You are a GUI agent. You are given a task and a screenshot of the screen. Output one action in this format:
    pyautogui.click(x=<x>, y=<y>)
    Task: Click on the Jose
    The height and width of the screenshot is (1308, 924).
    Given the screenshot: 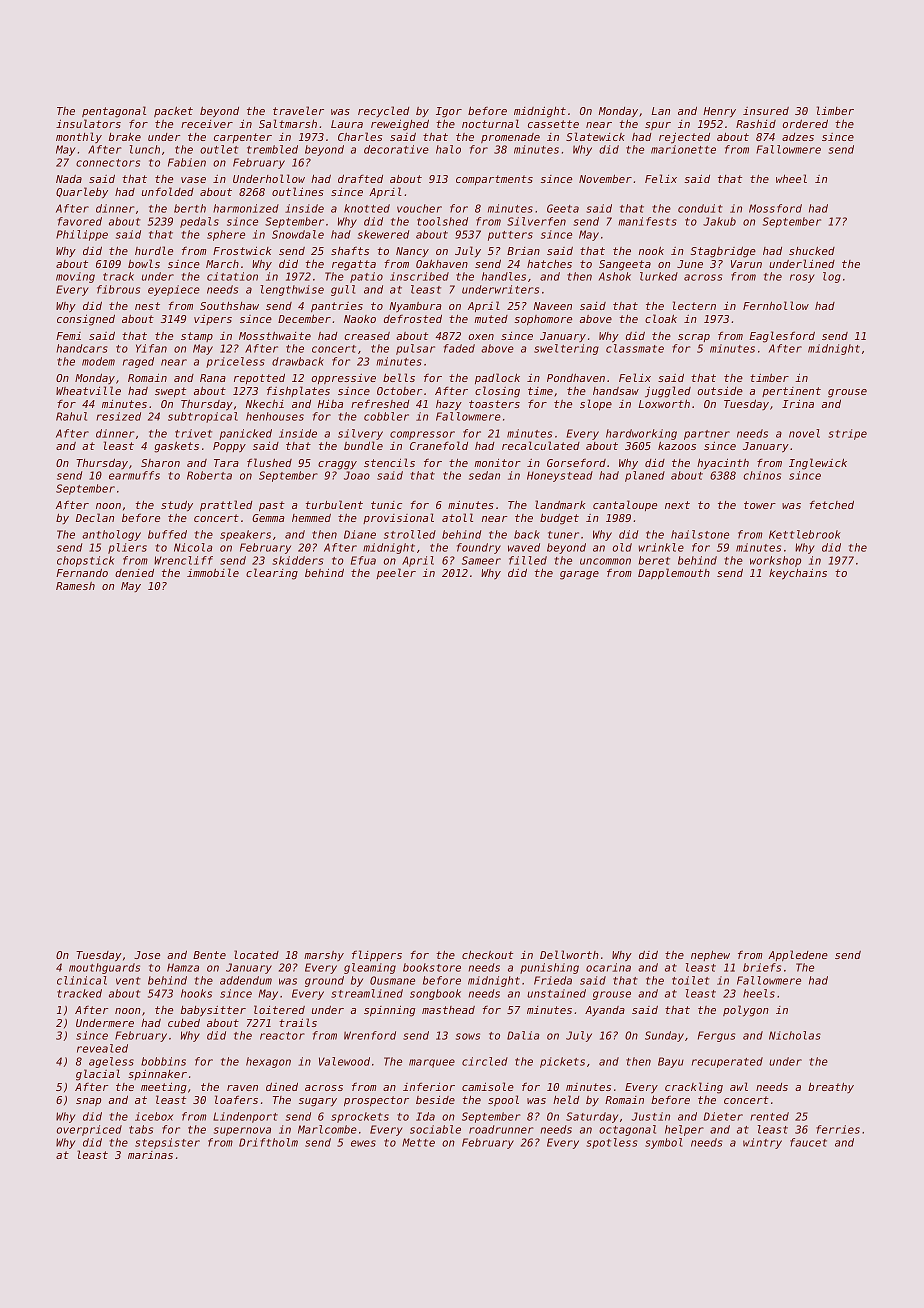 What is the action you would take?
    pyautogui.click(x=147, y=955)
